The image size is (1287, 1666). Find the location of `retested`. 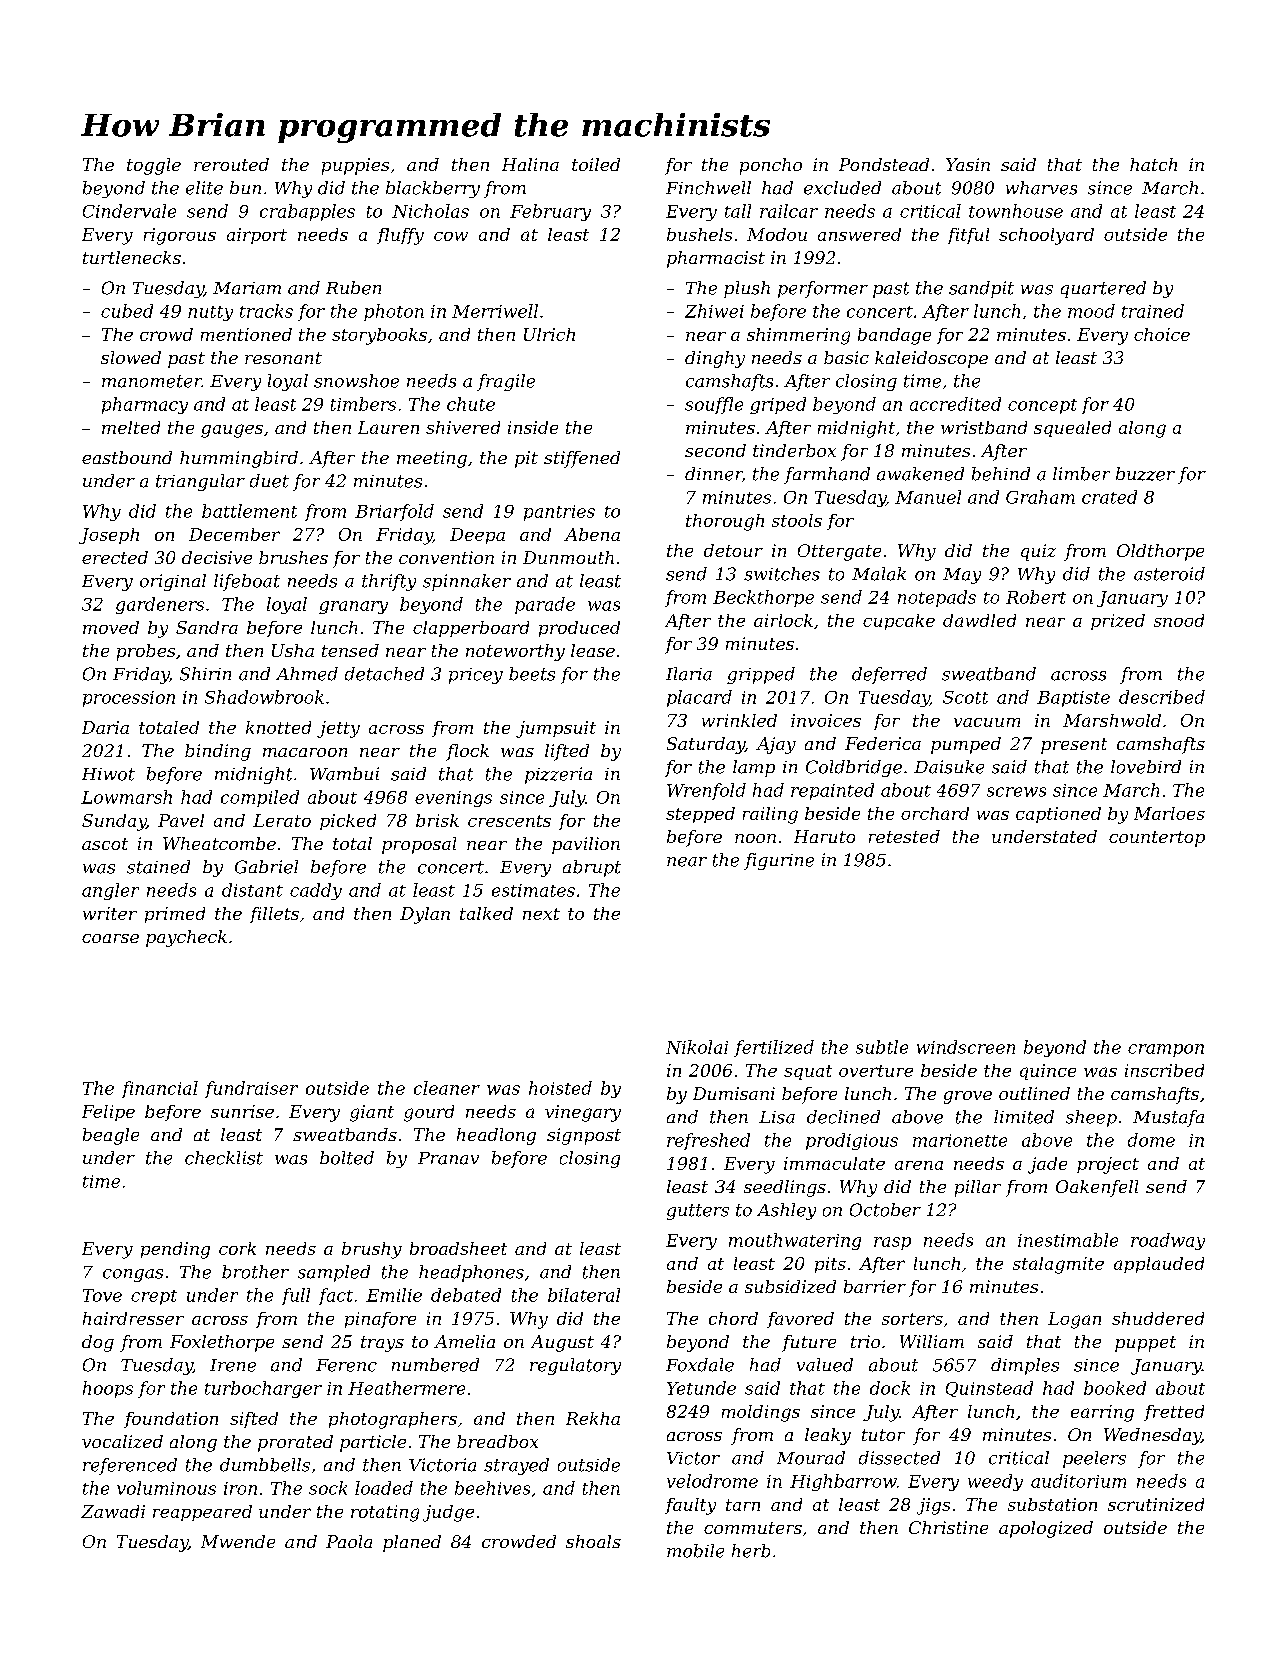

retested is located at coordinates (904, 836).
